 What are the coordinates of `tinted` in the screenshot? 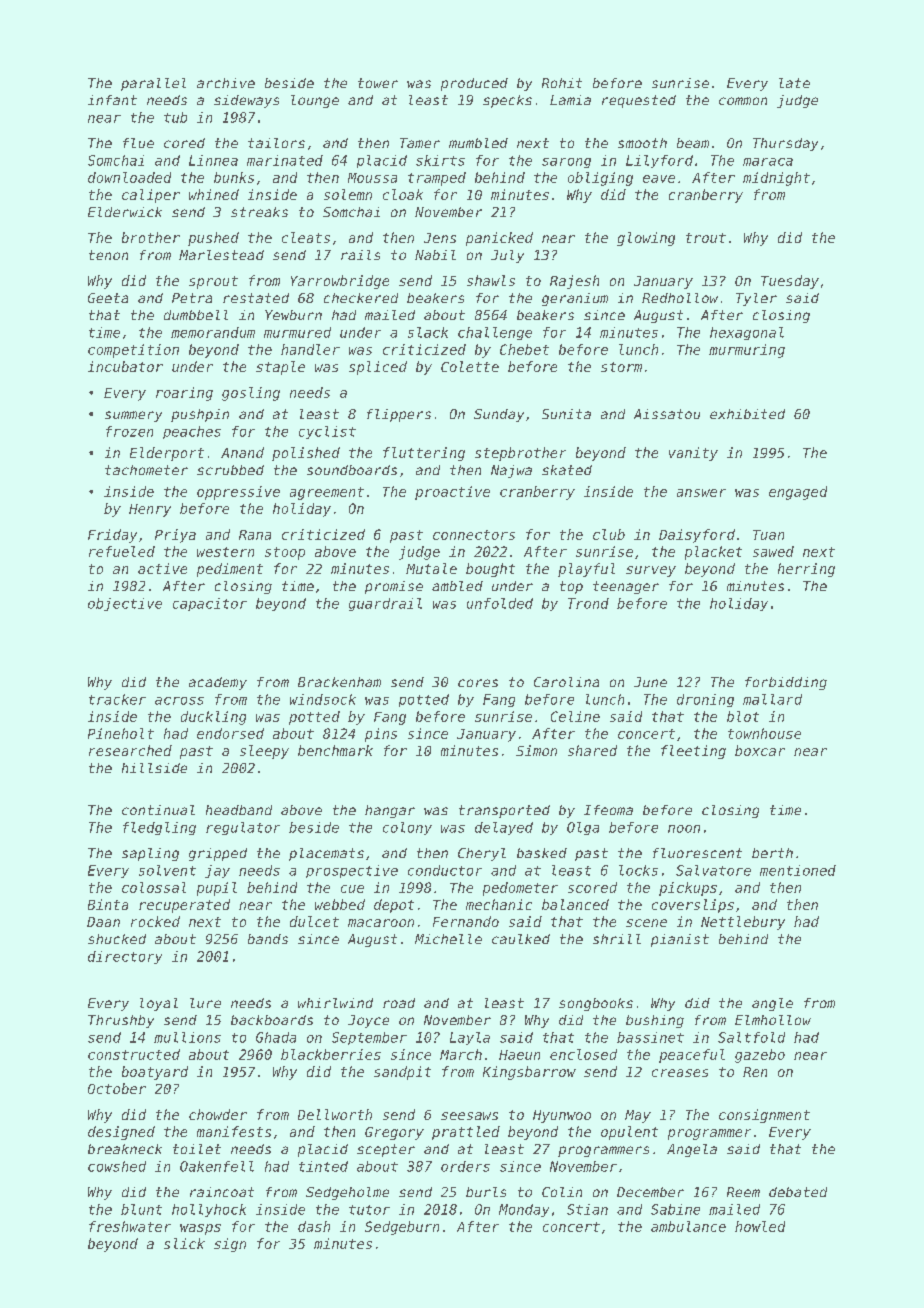 It's located at (323, 1166).
